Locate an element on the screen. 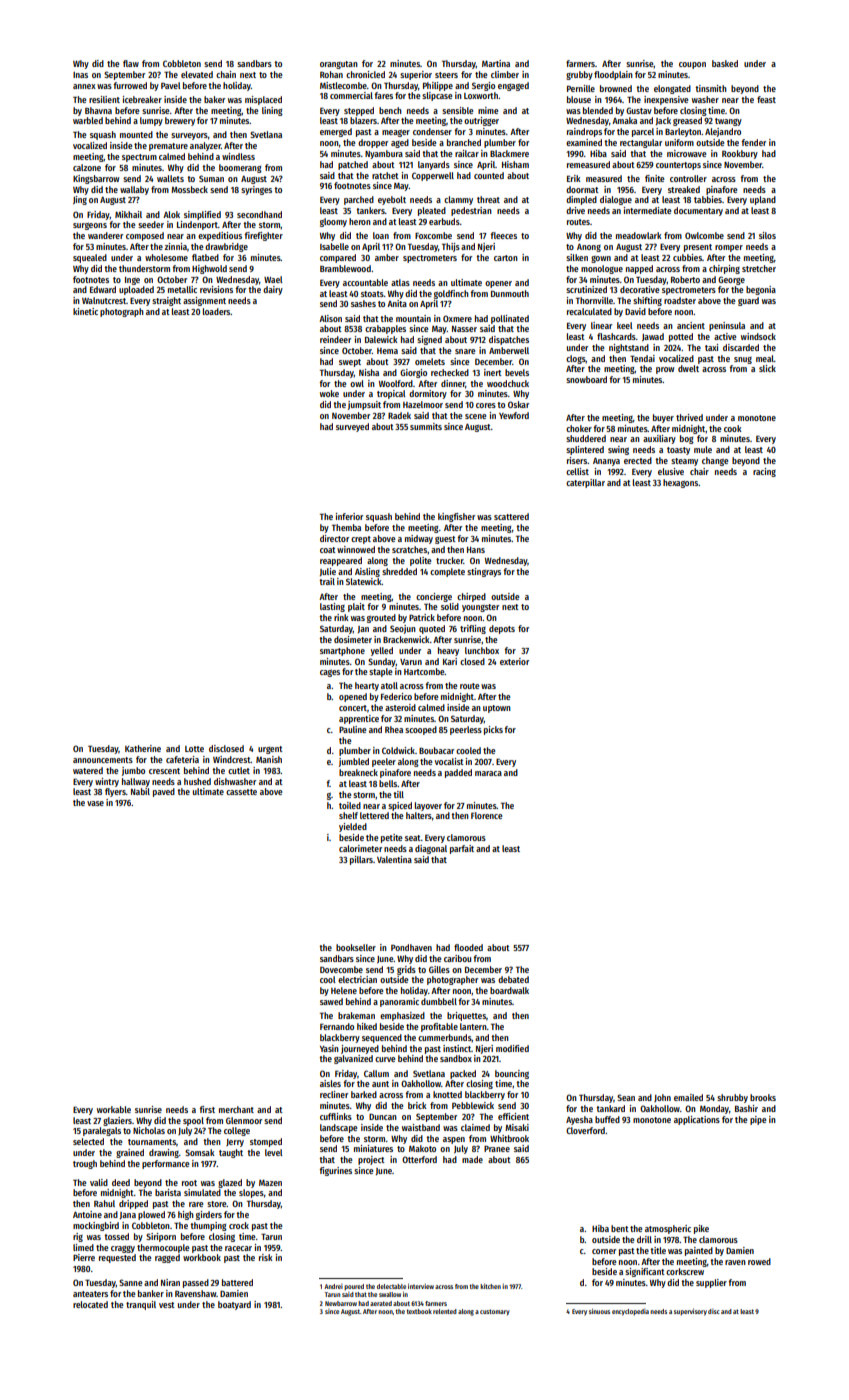 The width and height of the screenshot is (849, 1400). kinetic is located at coordinates (85, 311).
